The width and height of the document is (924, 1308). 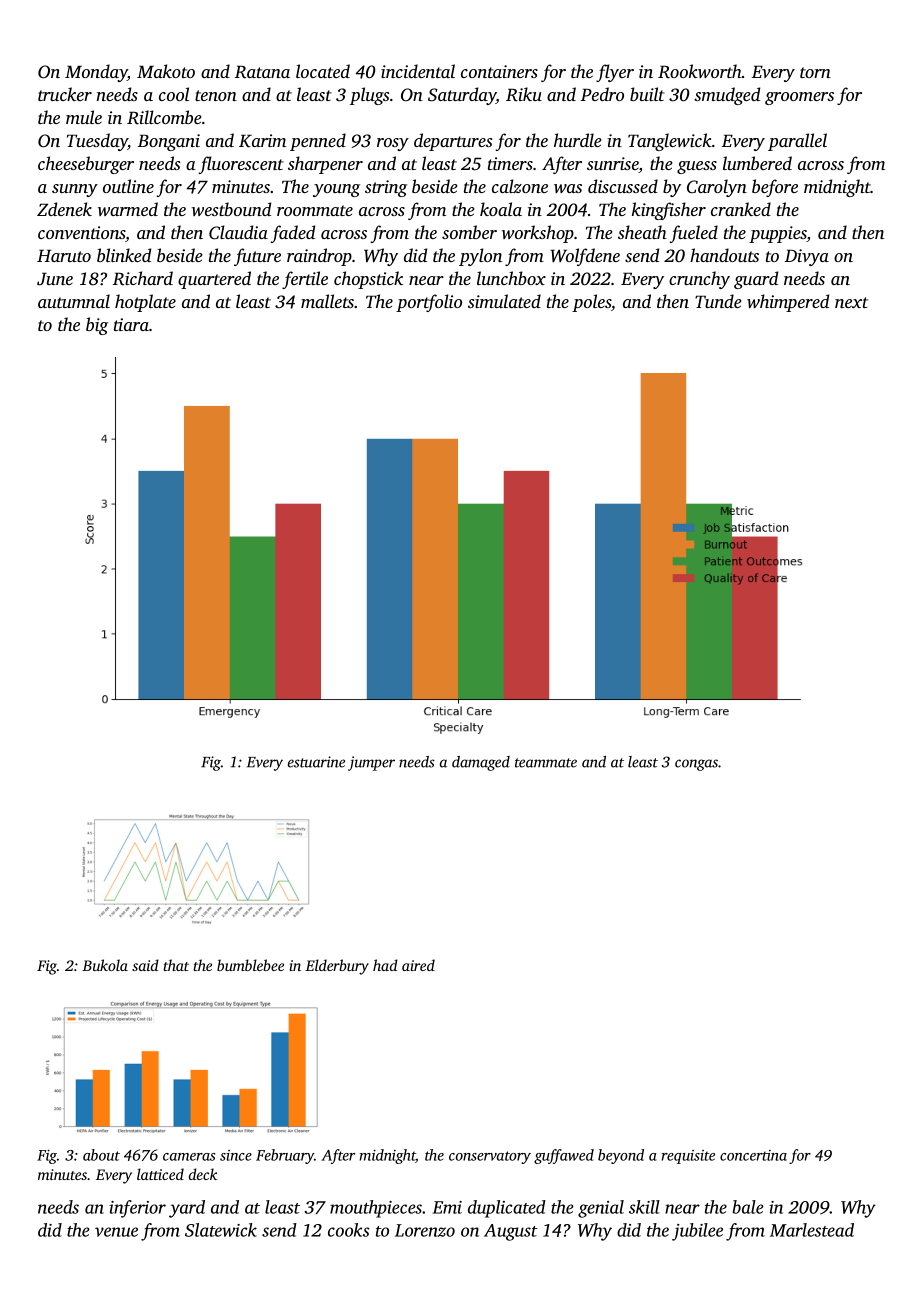 What do you see at coordinates (393, 144) in the document?
I see `rosy` at bounding box center [393, 144].
